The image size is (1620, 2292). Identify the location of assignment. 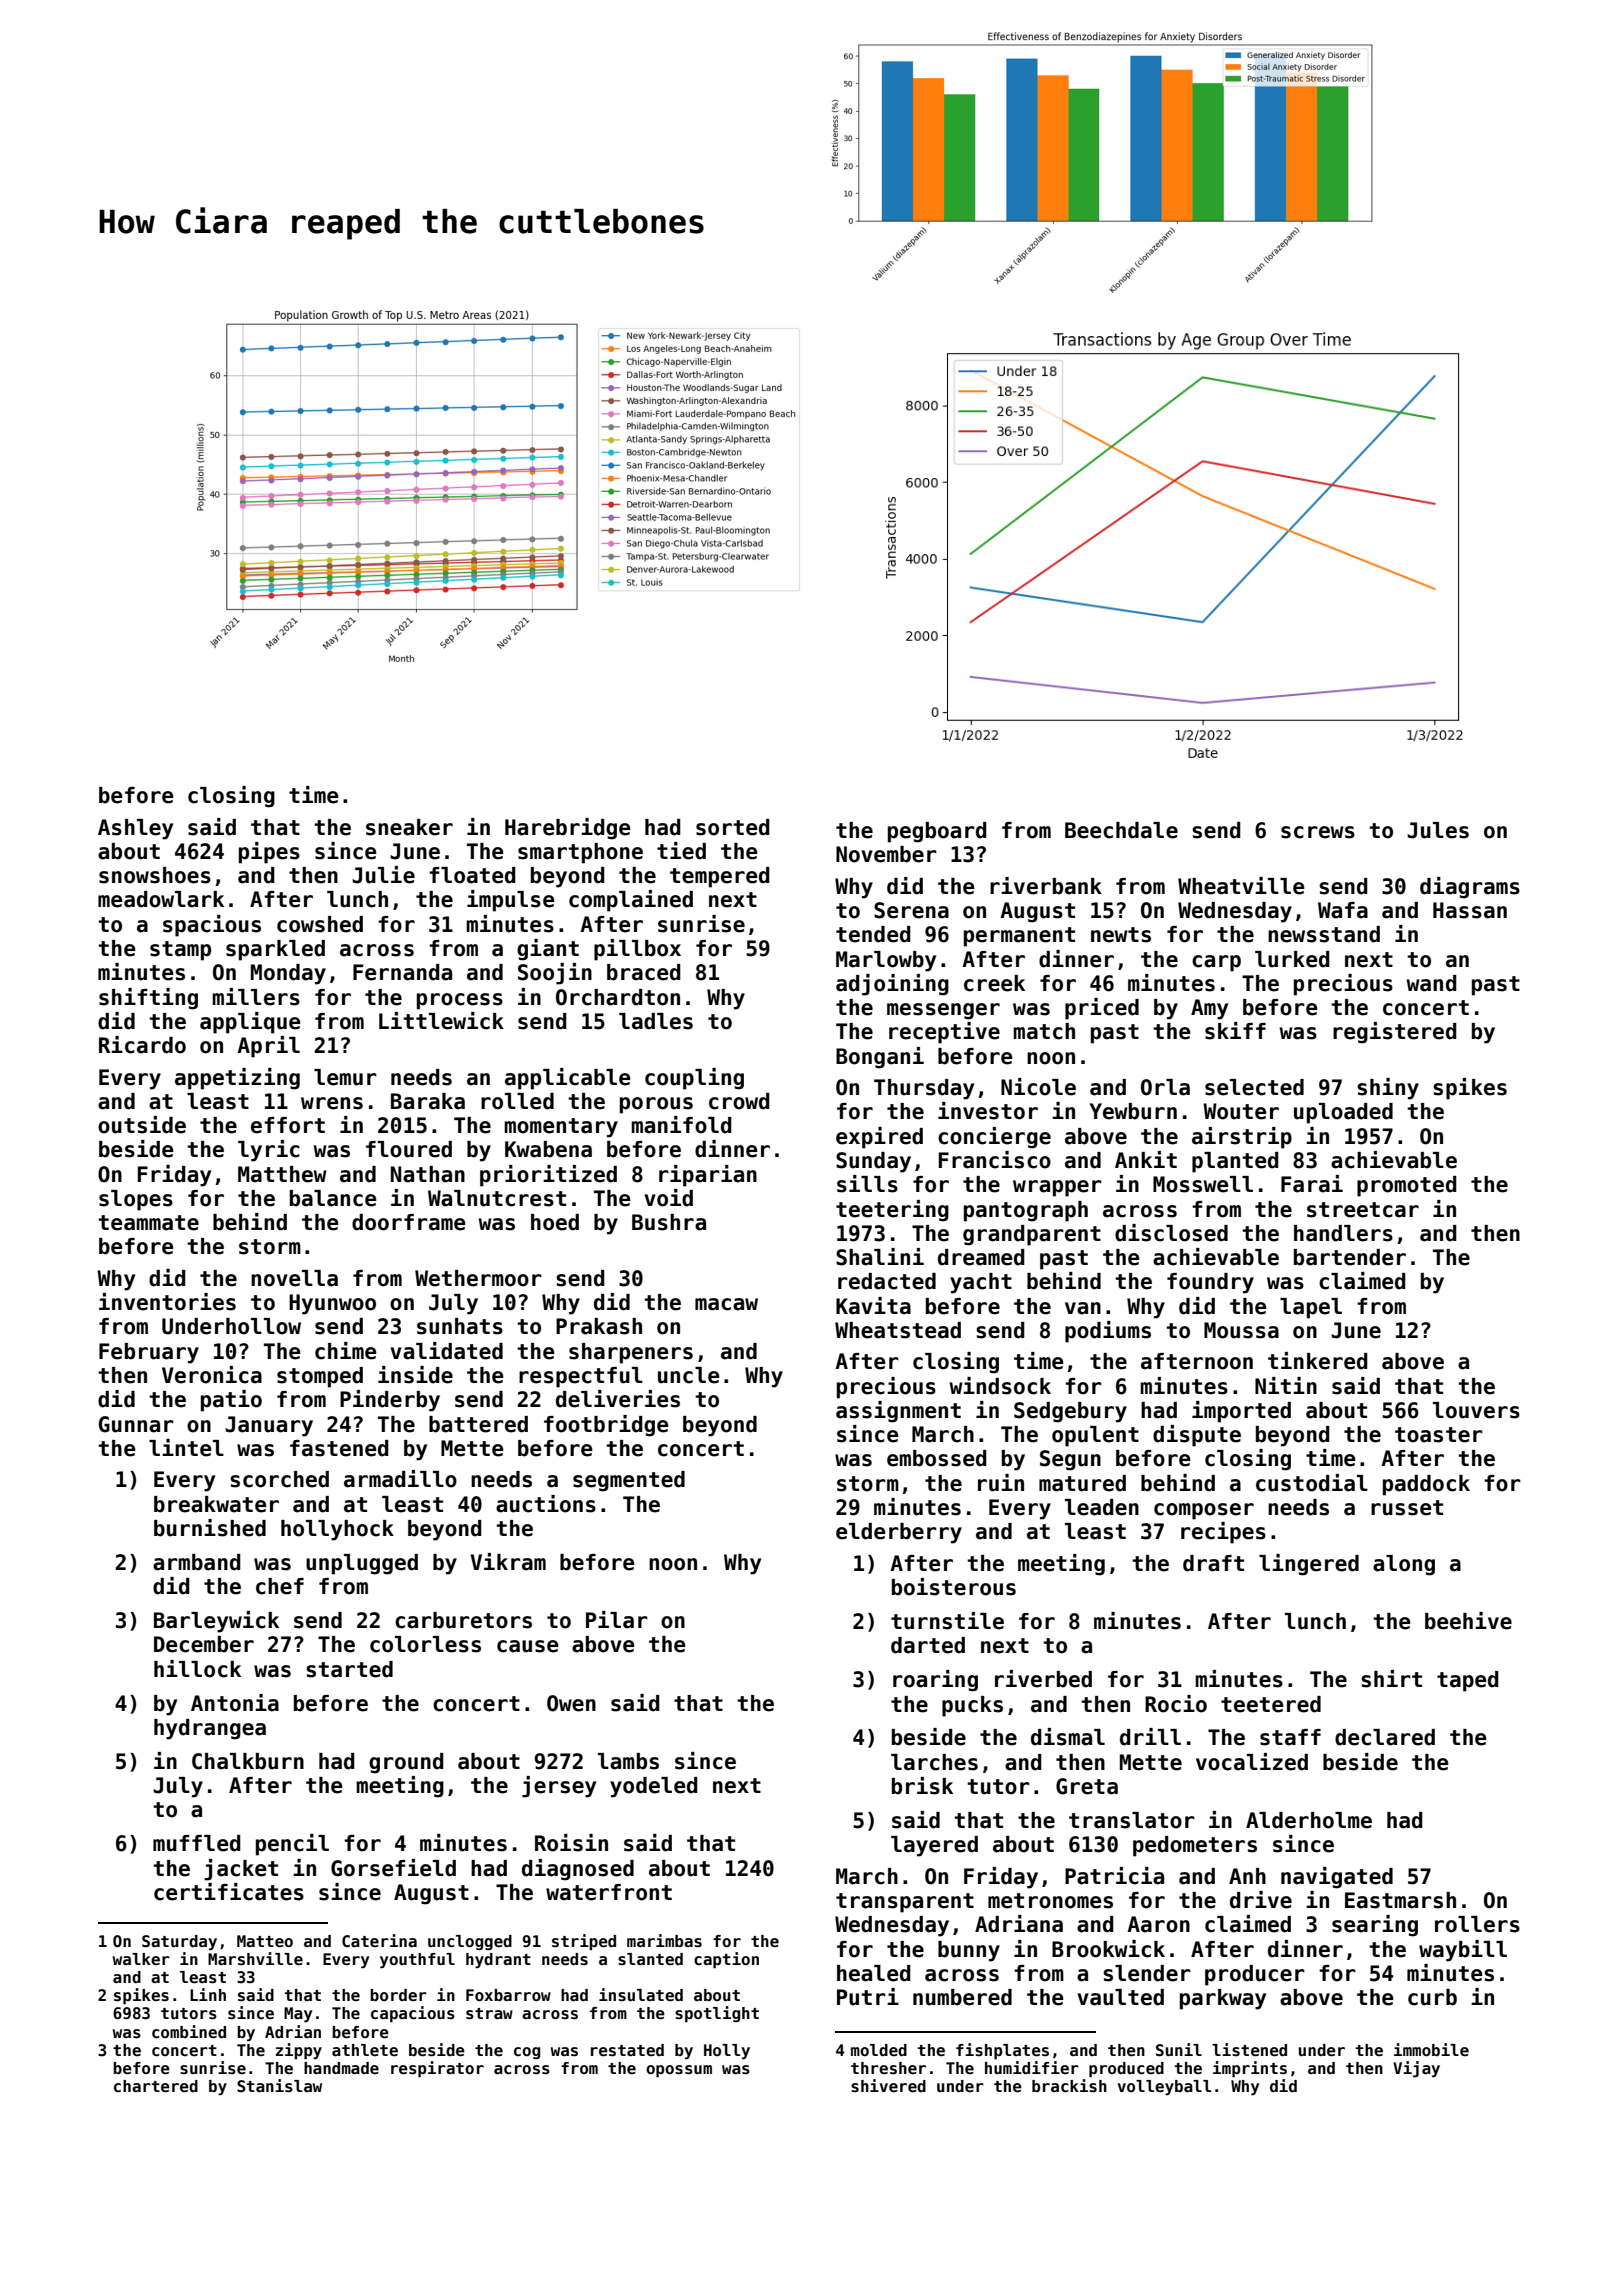
(898, 1412).
